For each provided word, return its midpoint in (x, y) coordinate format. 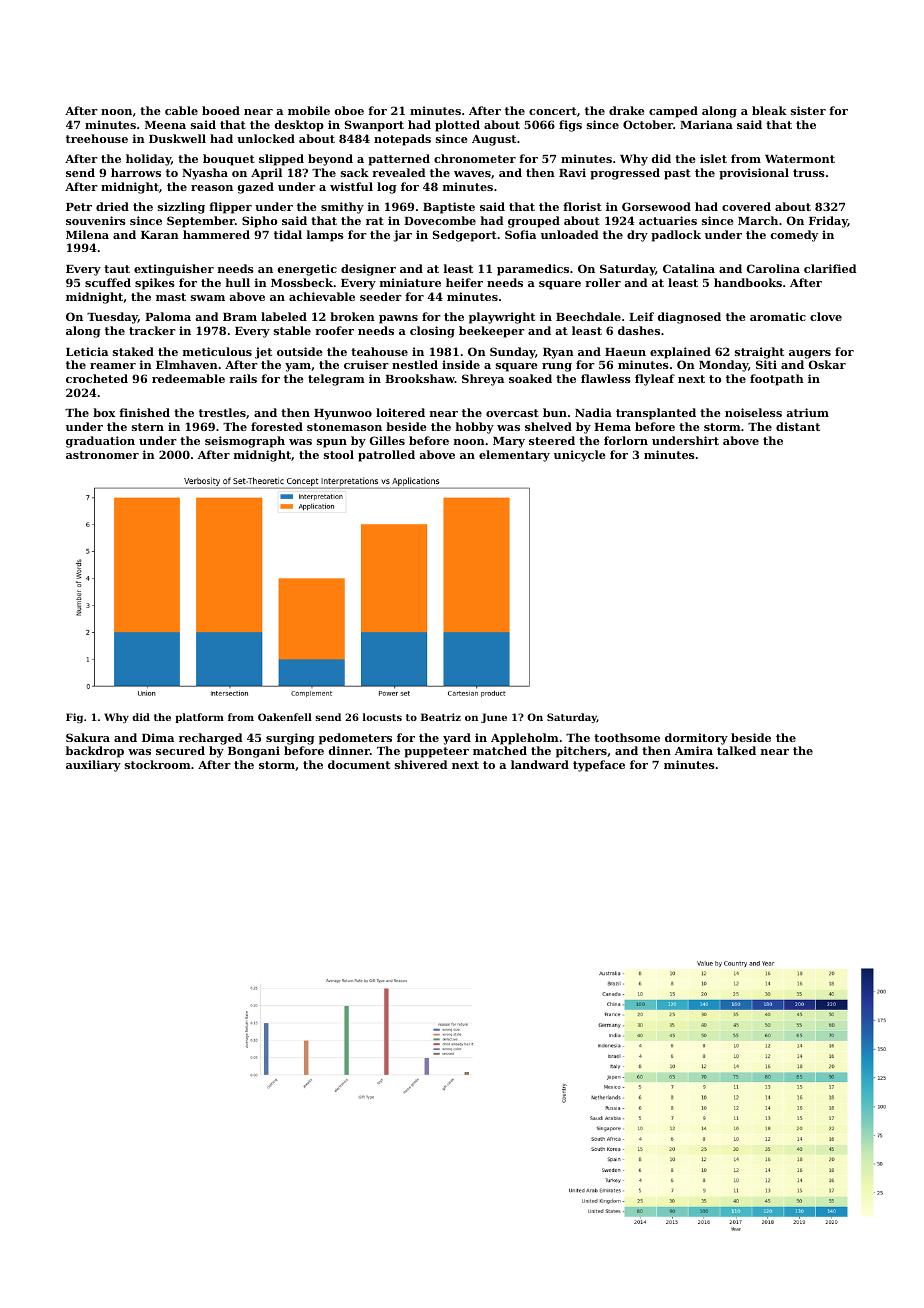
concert (553, 111)
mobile (309, 110)
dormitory (696, 739)
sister (808, 110)
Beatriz (441, 717)
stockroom (158, 764)
